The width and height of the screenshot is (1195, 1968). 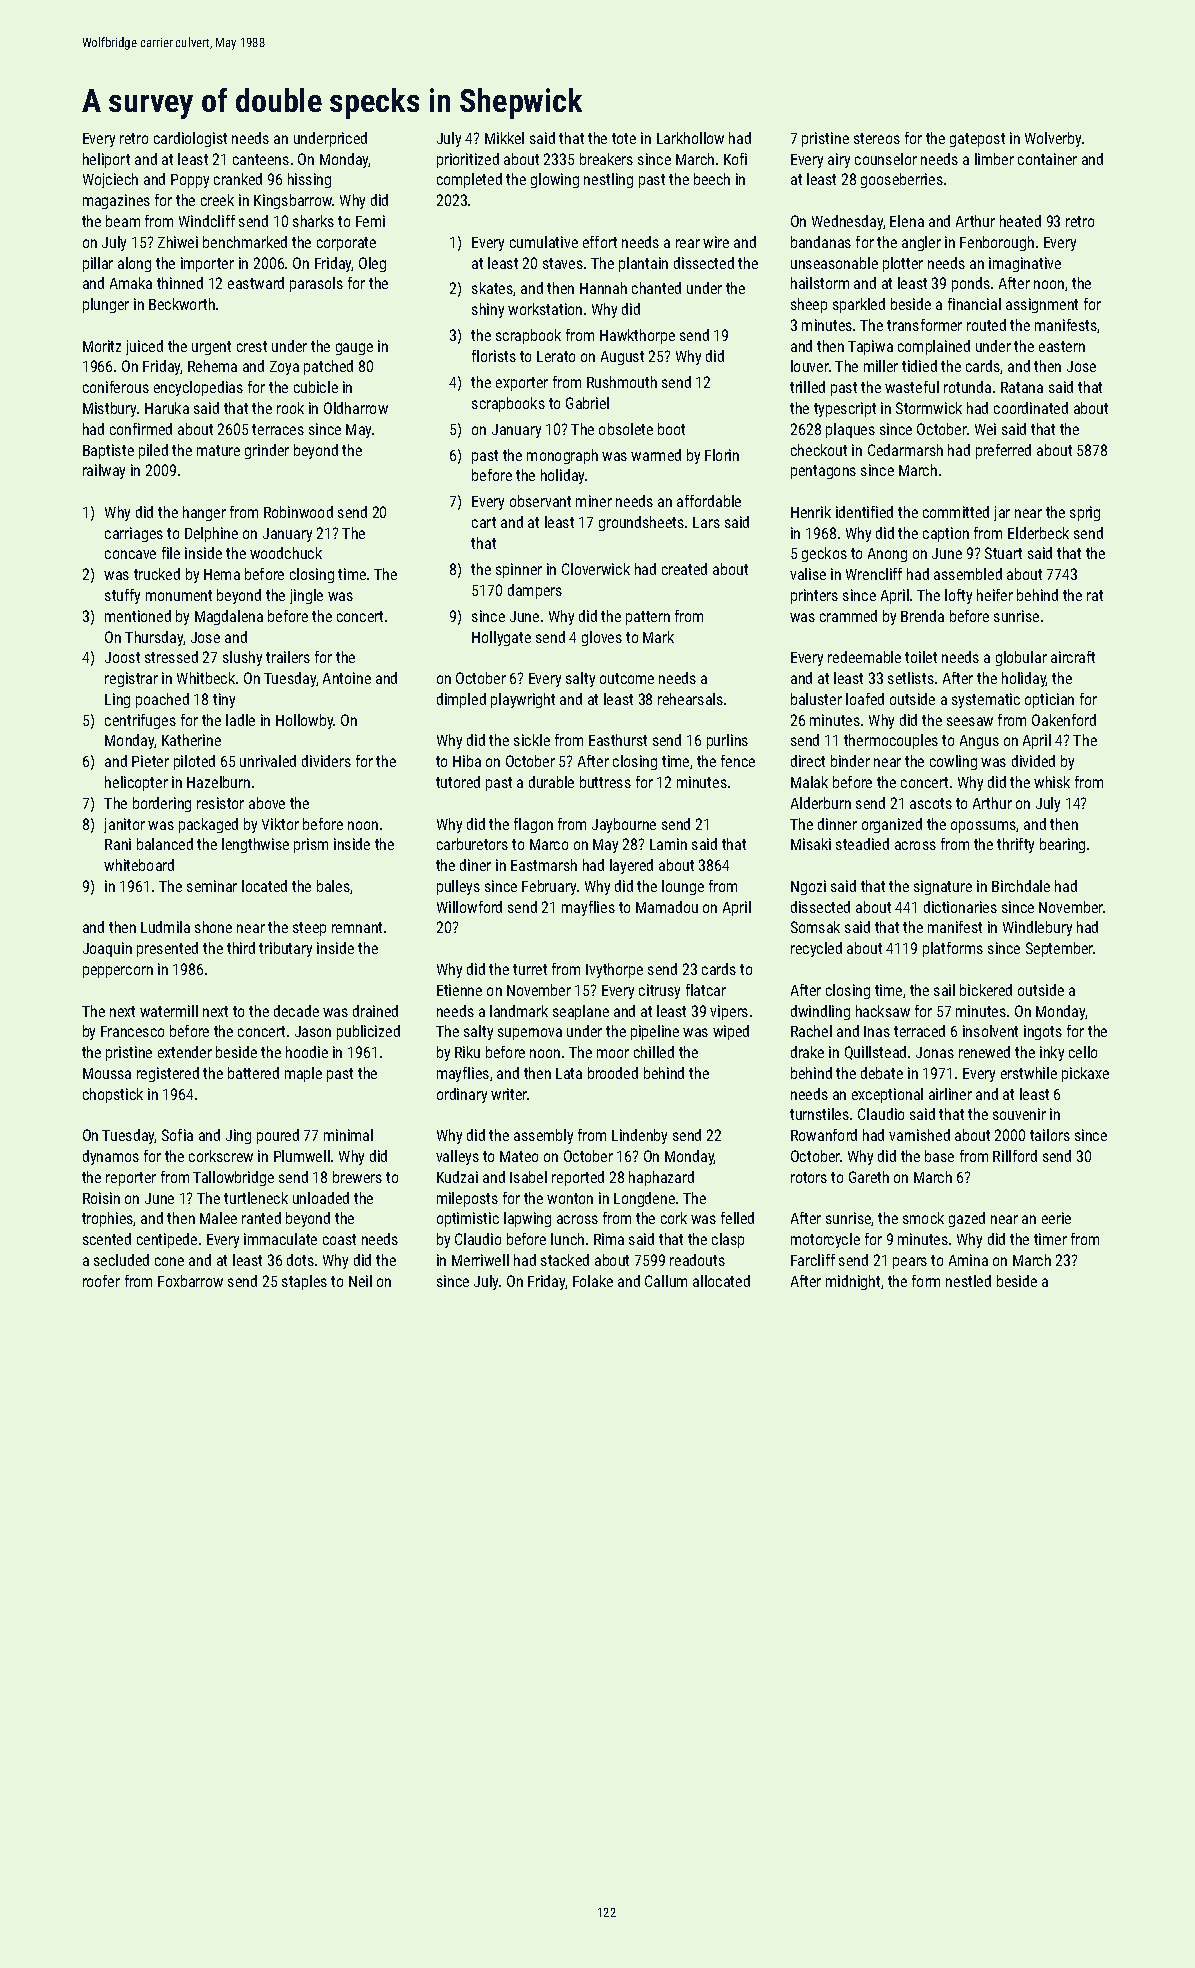 I want to click on seesaw, so click(x=970, y=721).
